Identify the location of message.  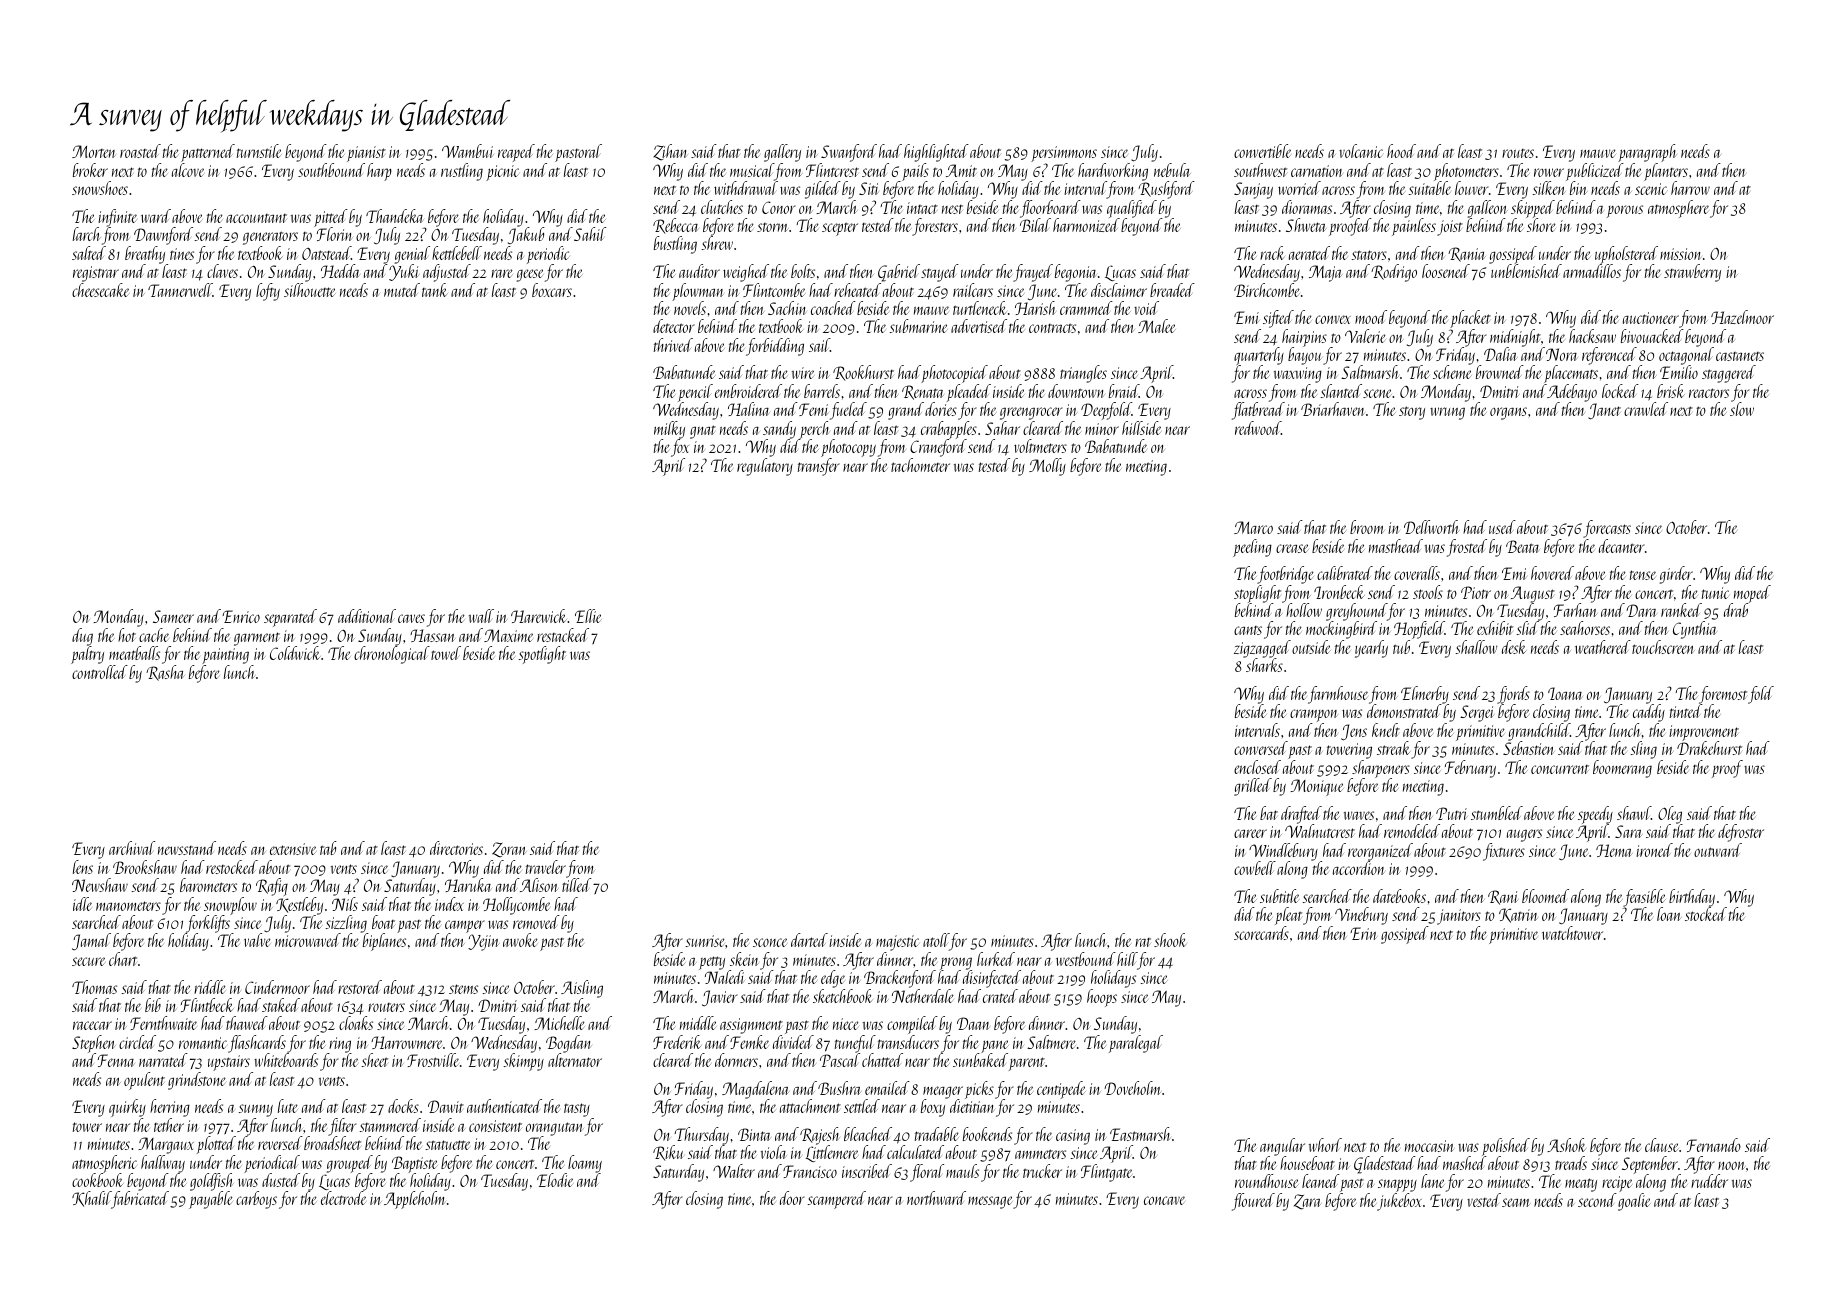
(990, 1202).
